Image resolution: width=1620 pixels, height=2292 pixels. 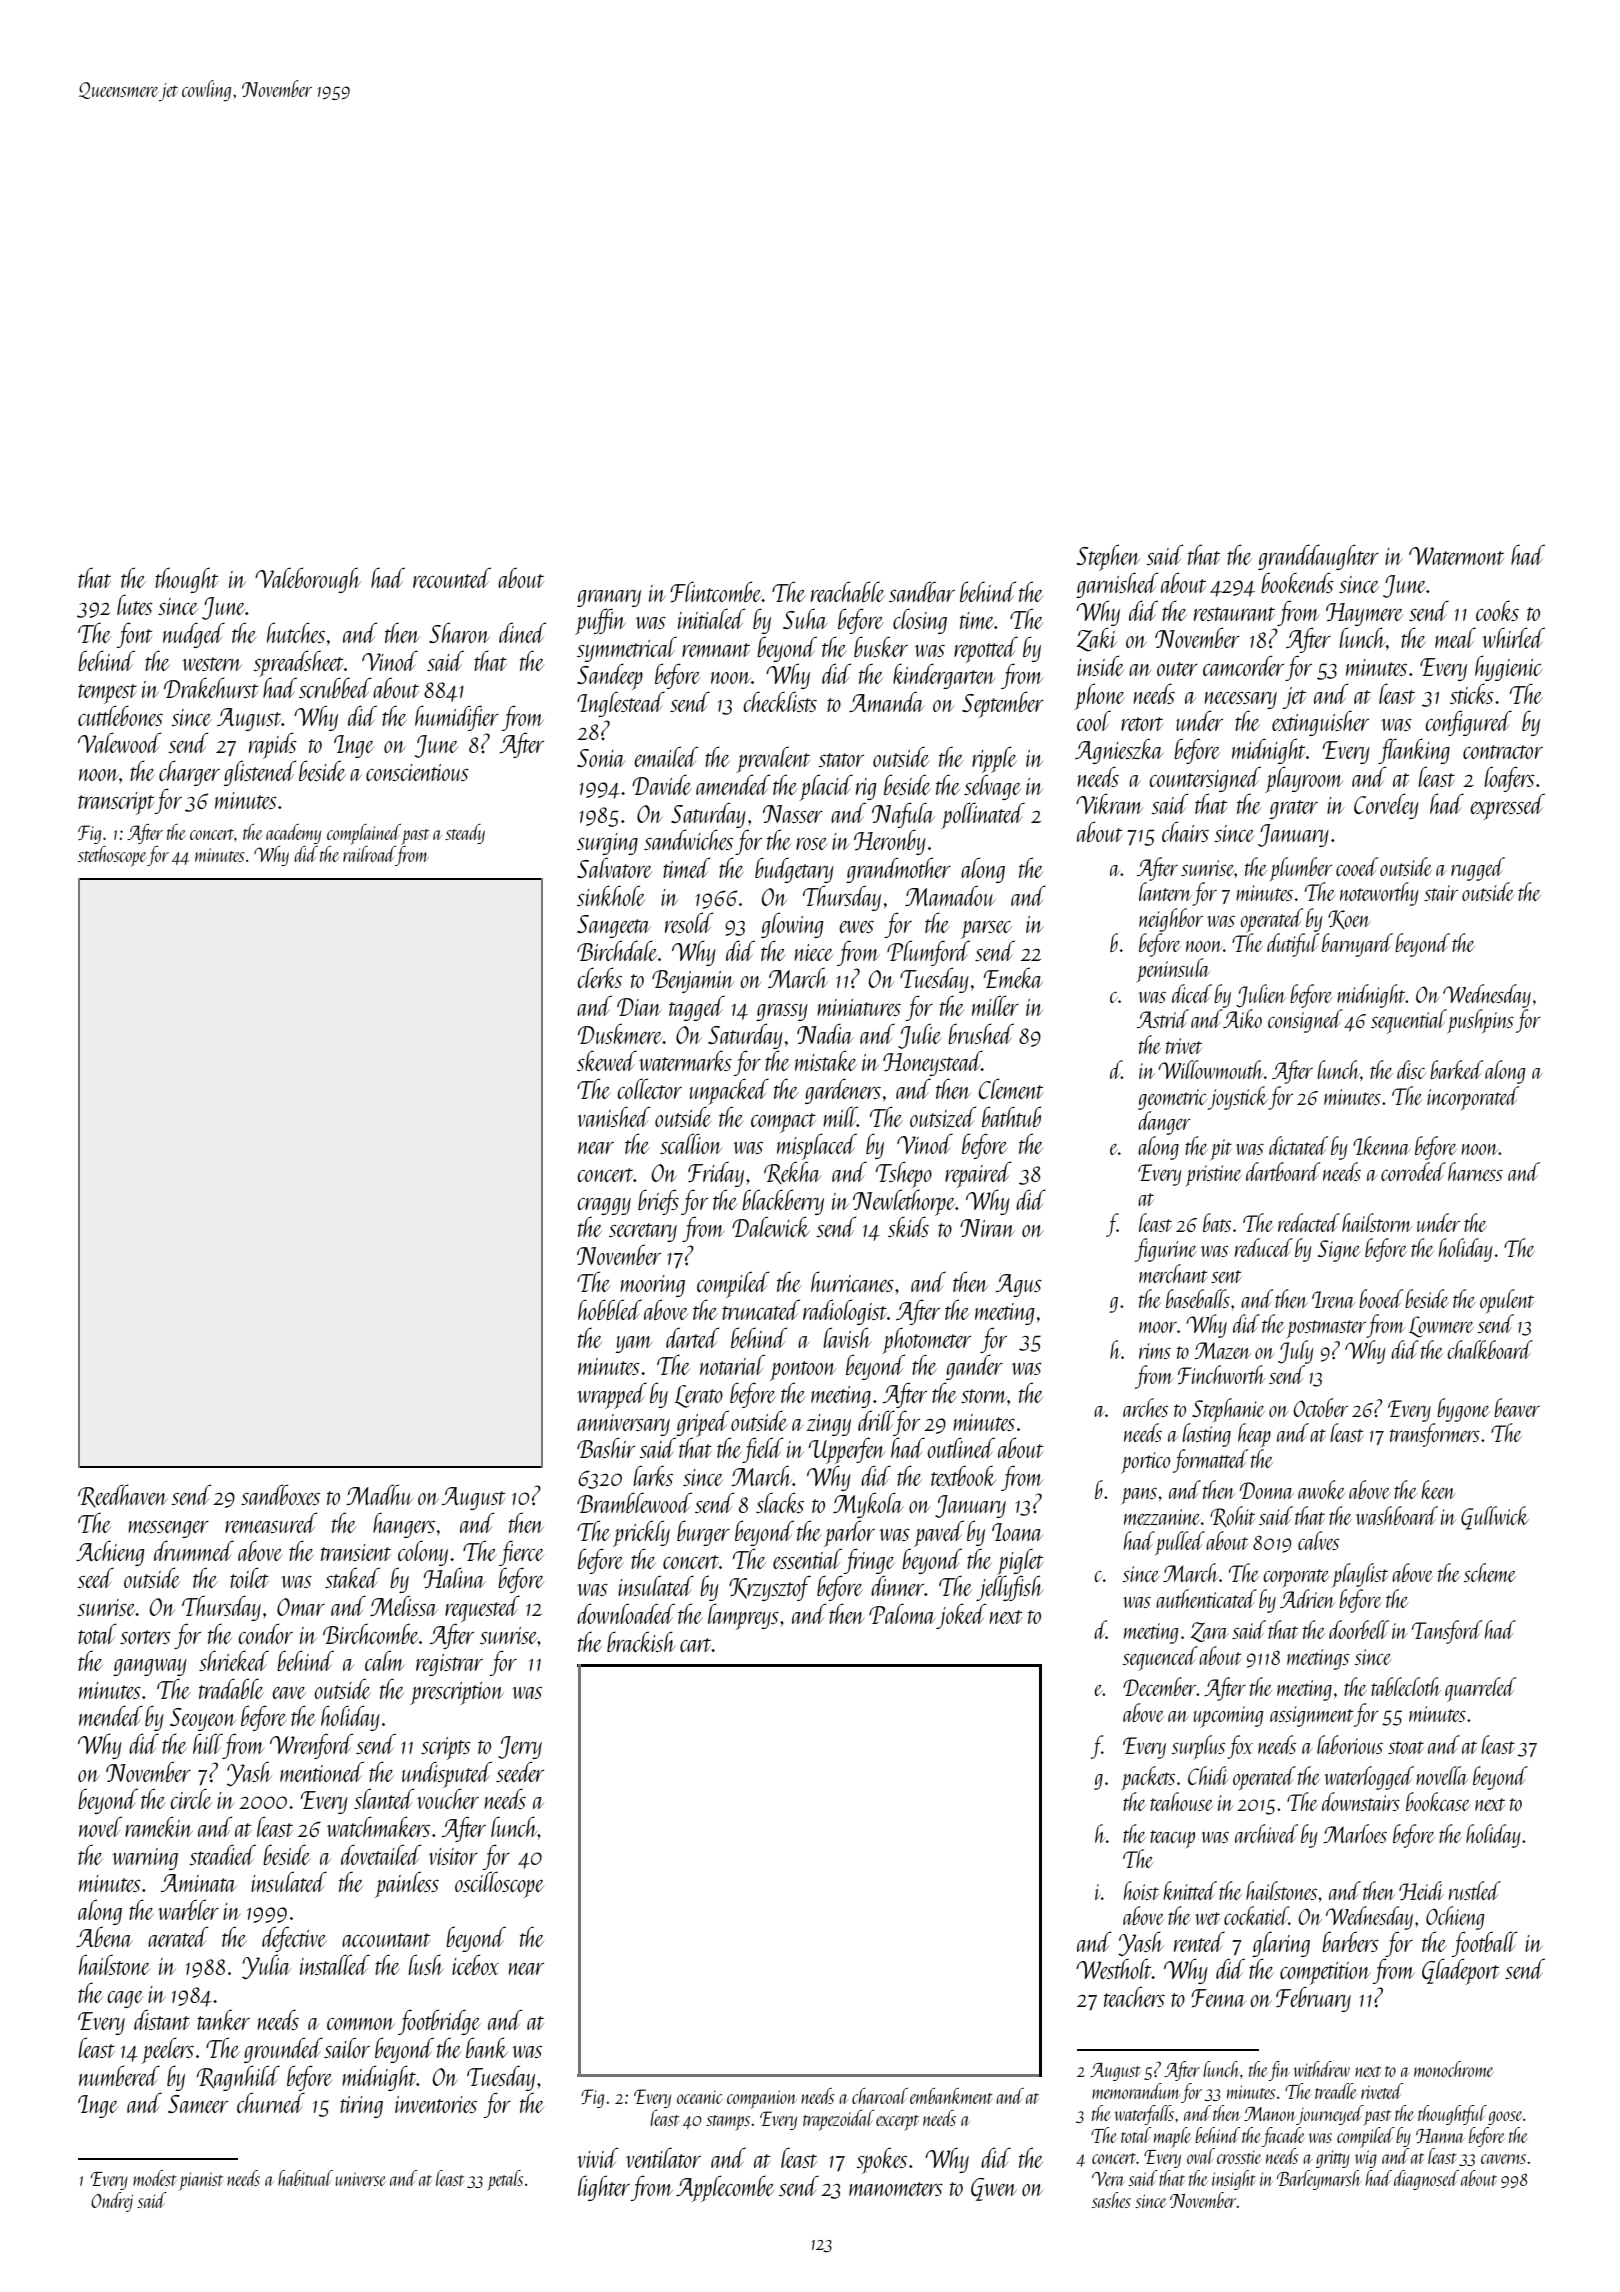 I want to click on glowing, so click(x=792, y=925).
